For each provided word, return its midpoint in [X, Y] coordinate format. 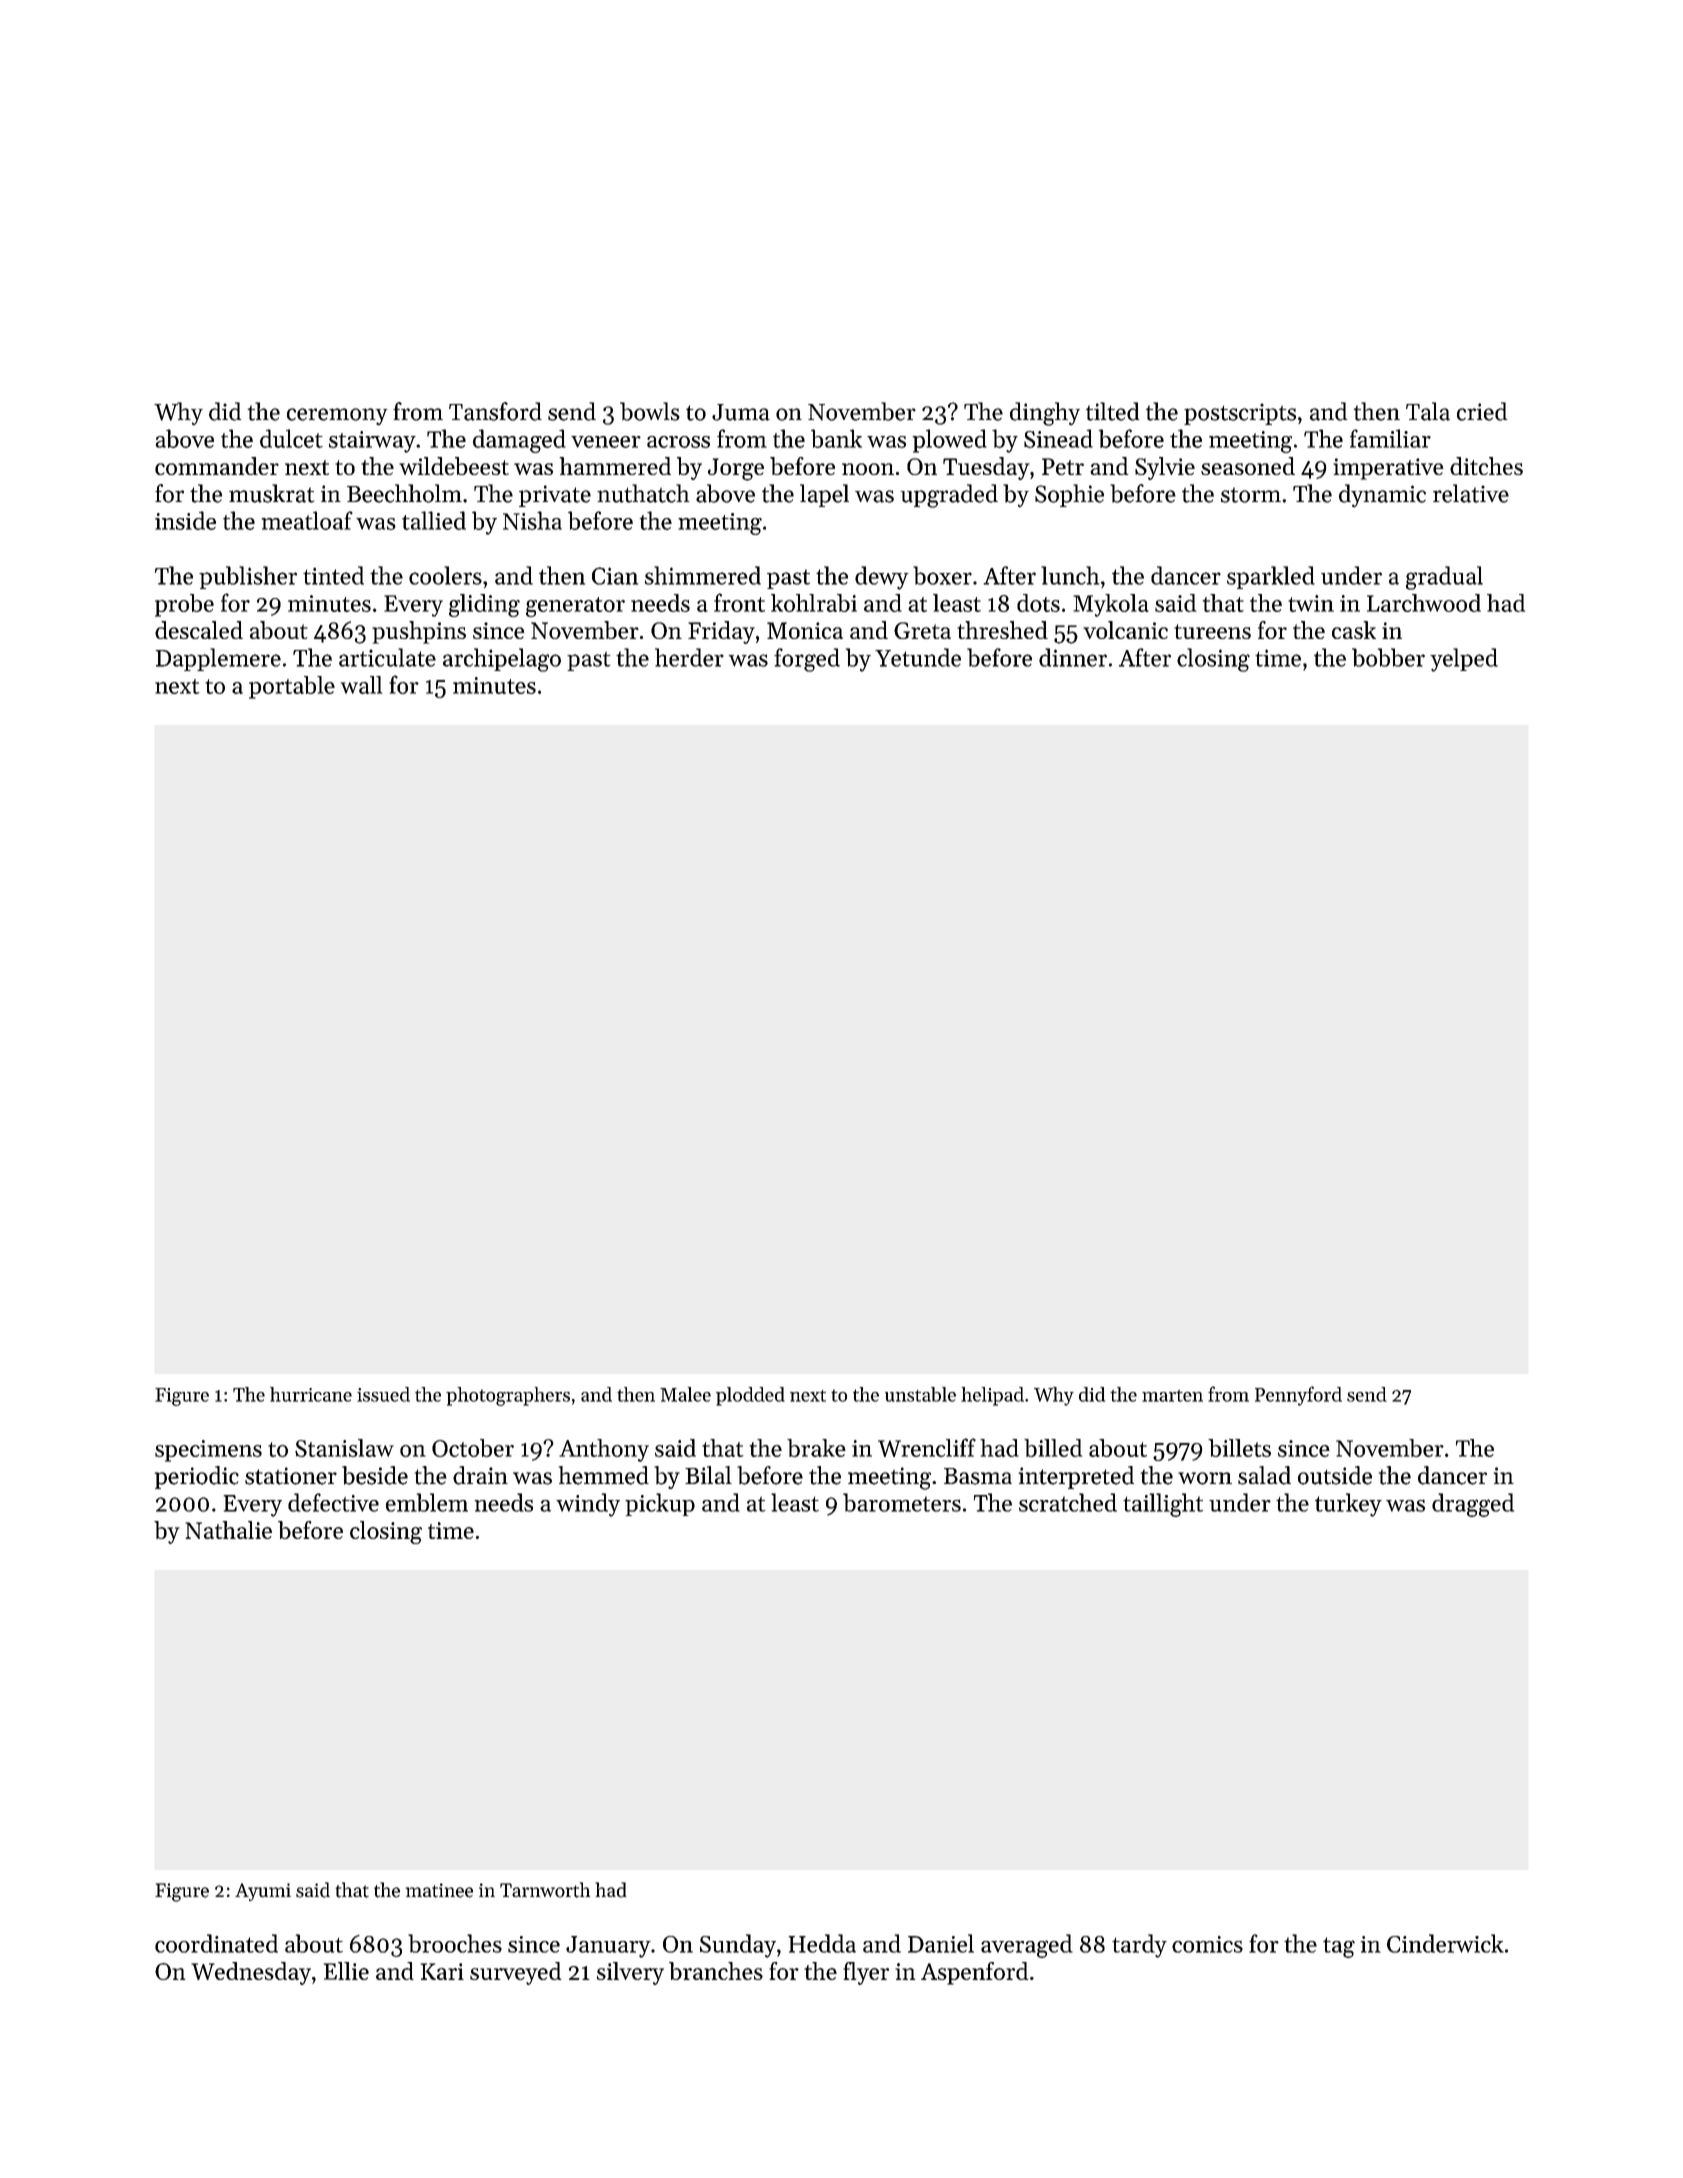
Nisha [532, 520]
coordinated [216, 1943]
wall [361, 685]
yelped [1464, 660]
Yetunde [918, 657]
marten [1172, 1396]
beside [375, 1475]
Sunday [738, 1946]
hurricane [311, 1394]
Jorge [736, 469]
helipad [992, 1396]
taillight [1163, 1505]
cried [1482, 411]
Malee [685, 1394]
